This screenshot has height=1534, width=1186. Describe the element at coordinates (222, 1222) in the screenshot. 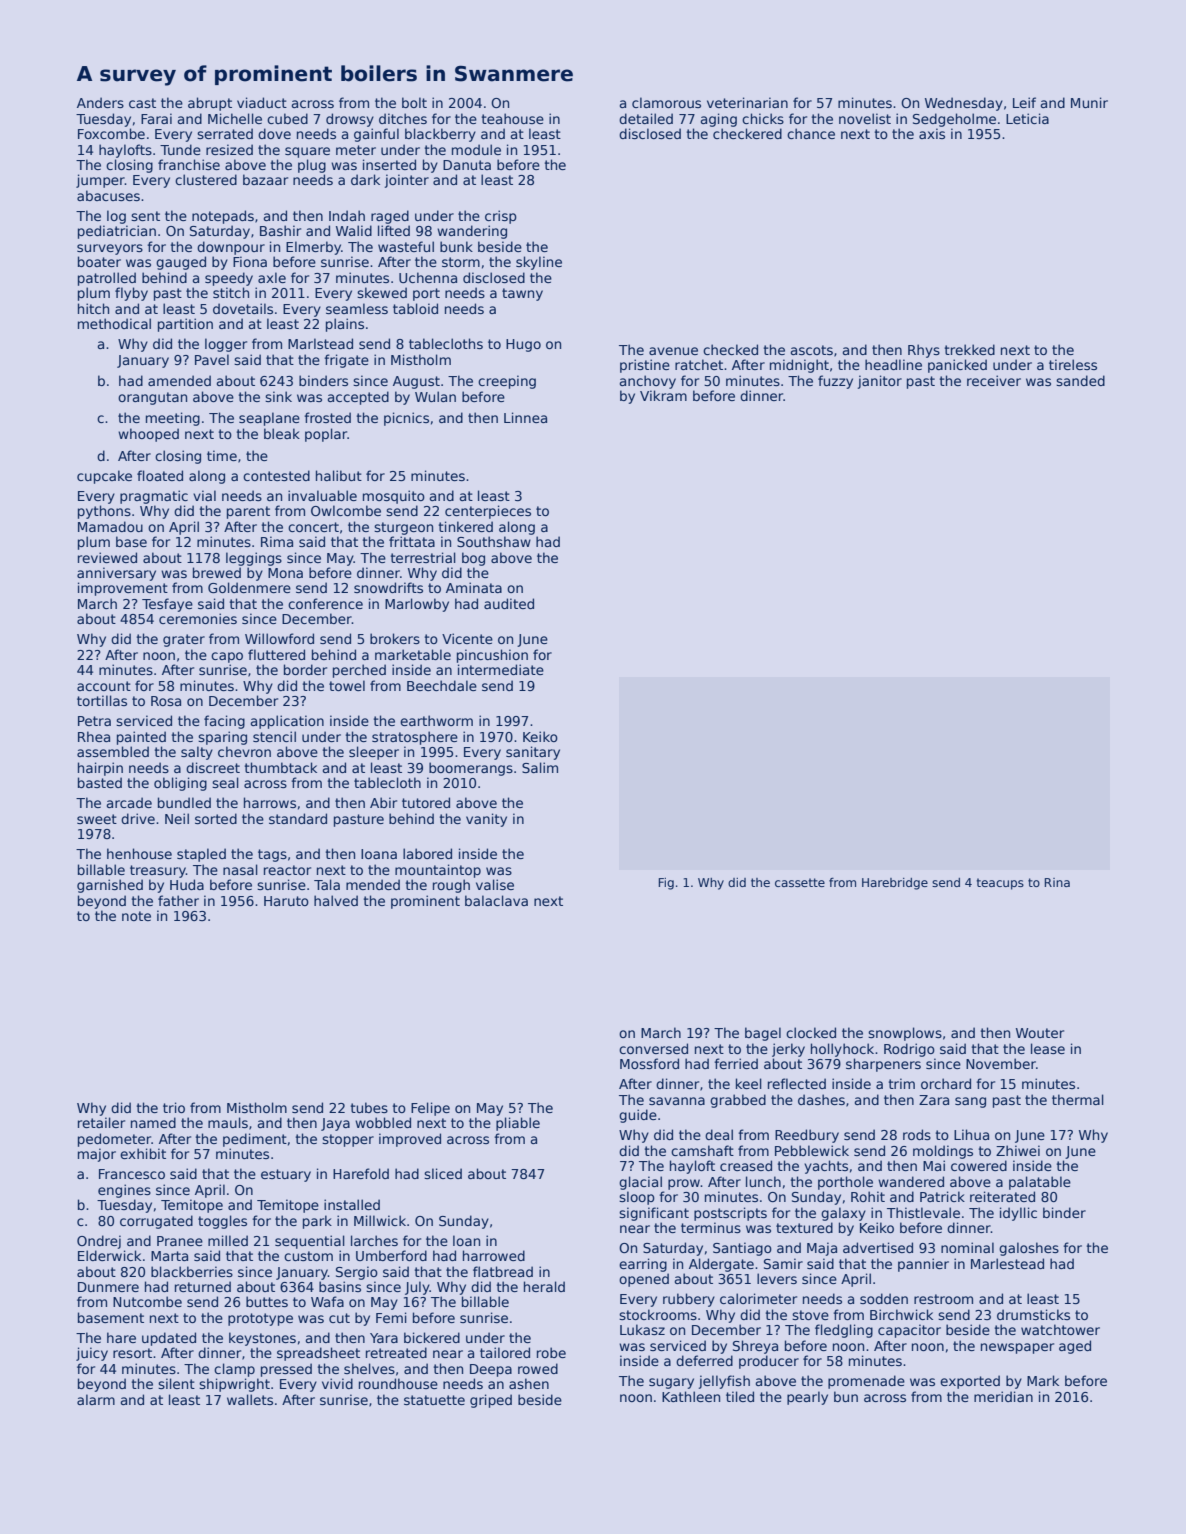

I see `toggles` at that location.
